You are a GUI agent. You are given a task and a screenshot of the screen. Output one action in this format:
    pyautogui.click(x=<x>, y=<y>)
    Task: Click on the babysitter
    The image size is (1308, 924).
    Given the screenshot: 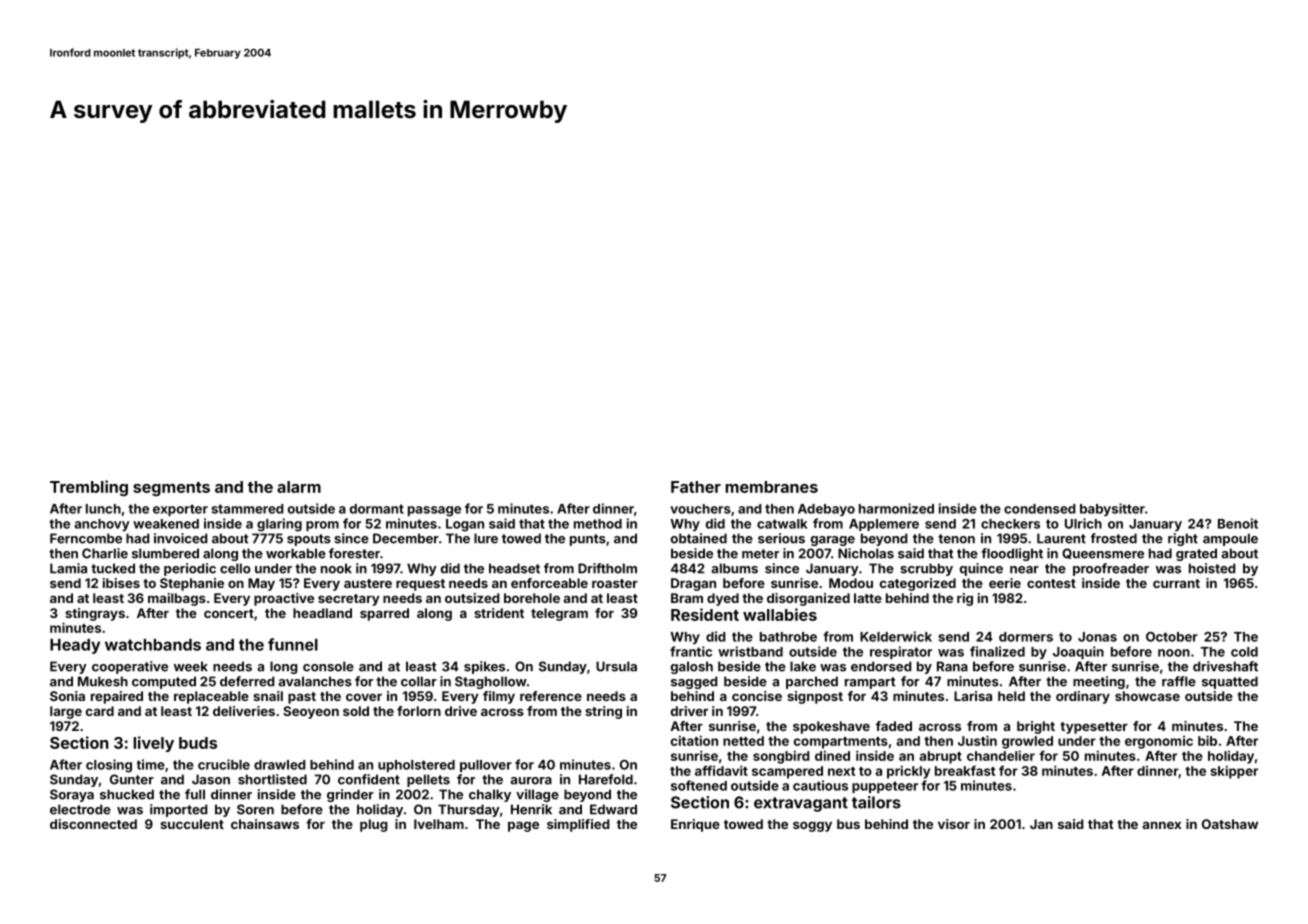 What is the action you would take?
    pyautogui.click(x=1112, y=509)
